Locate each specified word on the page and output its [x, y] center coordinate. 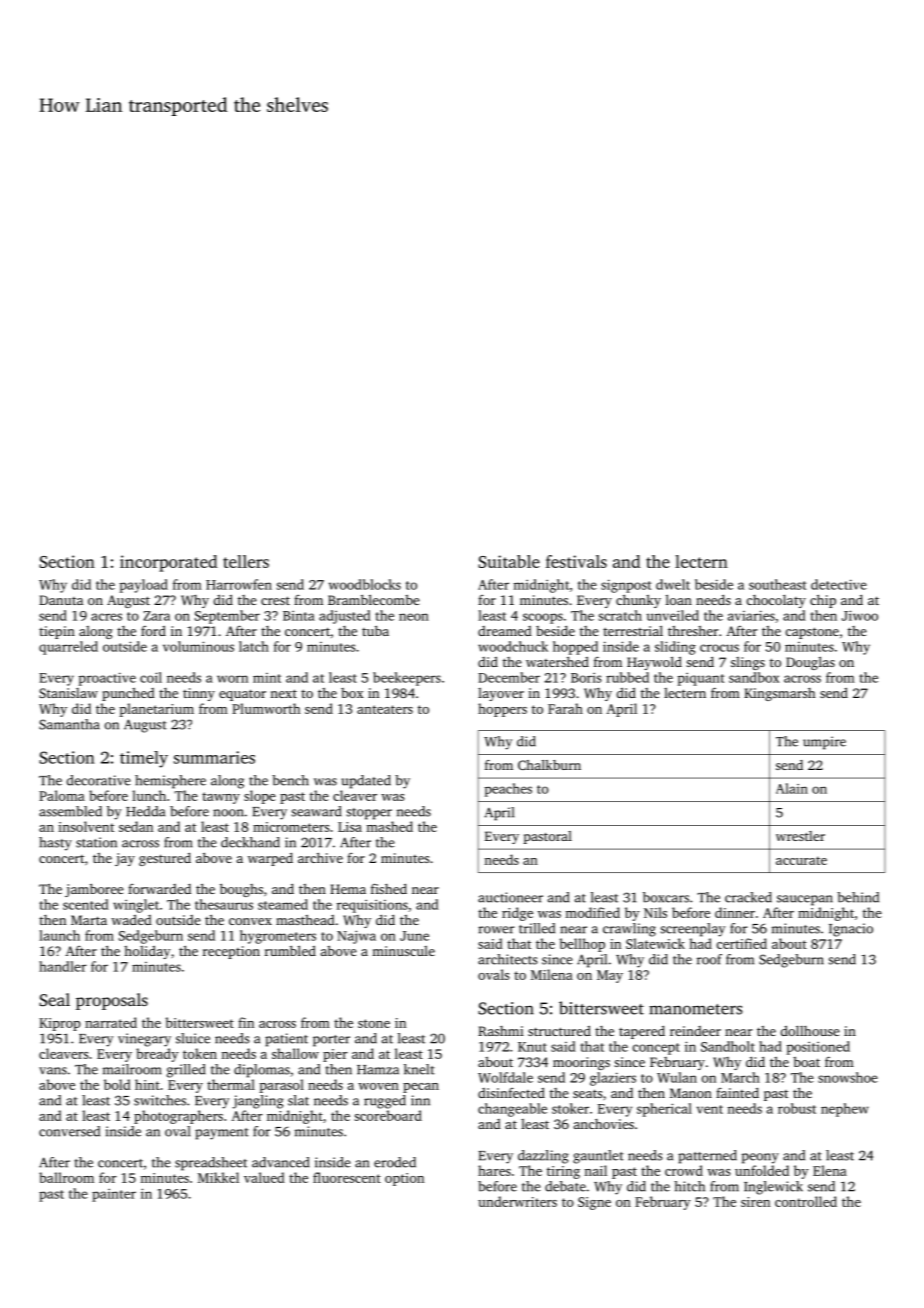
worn [232, 679]
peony [760, 1158]
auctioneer [510, 897]
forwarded [159, 889]
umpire [824, 743]
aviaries [751, 615]
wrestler [800, 836]
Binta [299, 616]
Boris [586, 678]
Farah [565, 708]
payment [222, 1134]
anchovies [604, 1124]
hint [147, 1084]
